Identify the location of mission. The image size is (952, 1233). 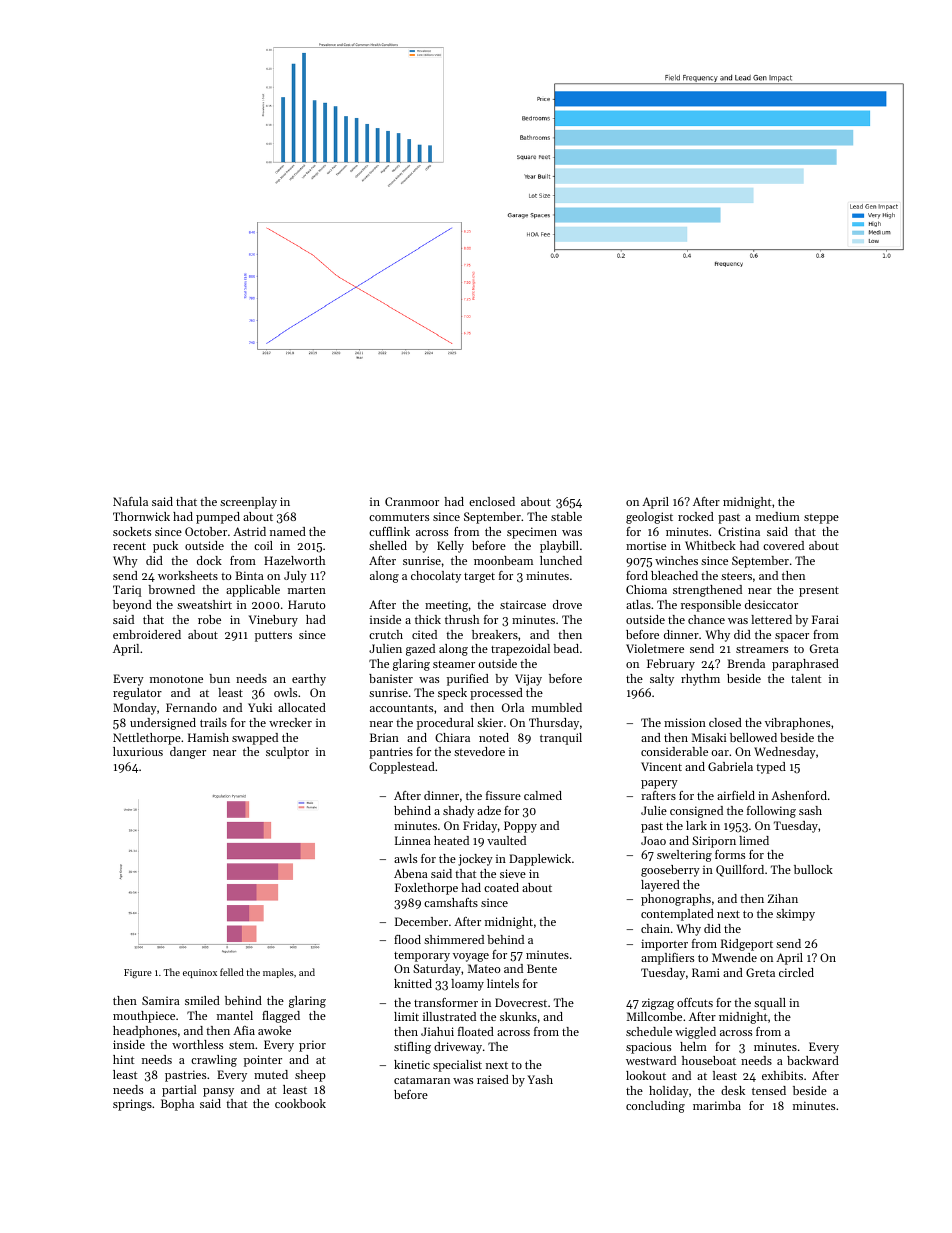
(685, 722).
